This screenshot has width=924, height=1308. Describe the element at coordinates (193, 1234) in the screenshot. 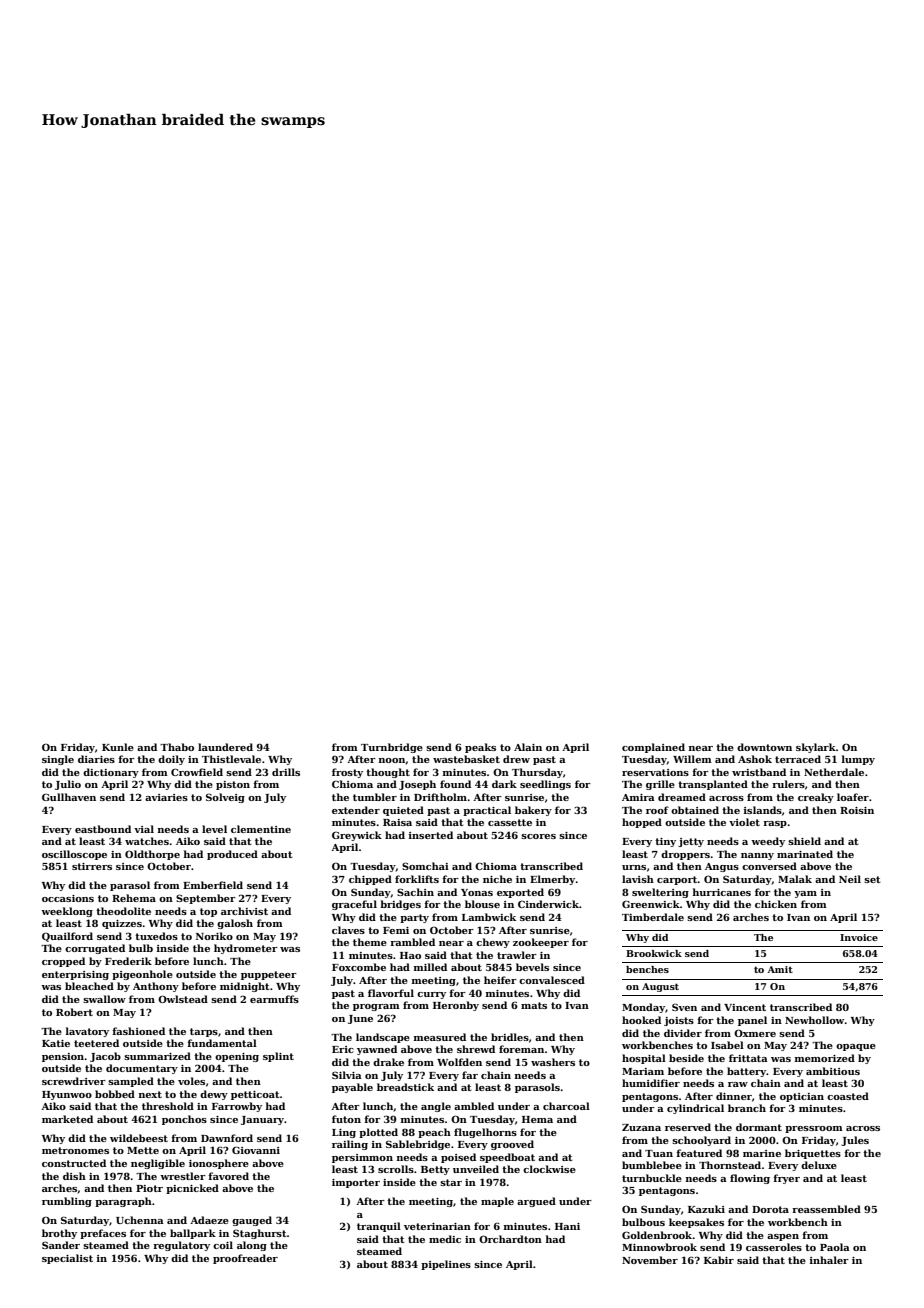

I see `ballpark` at that location.
